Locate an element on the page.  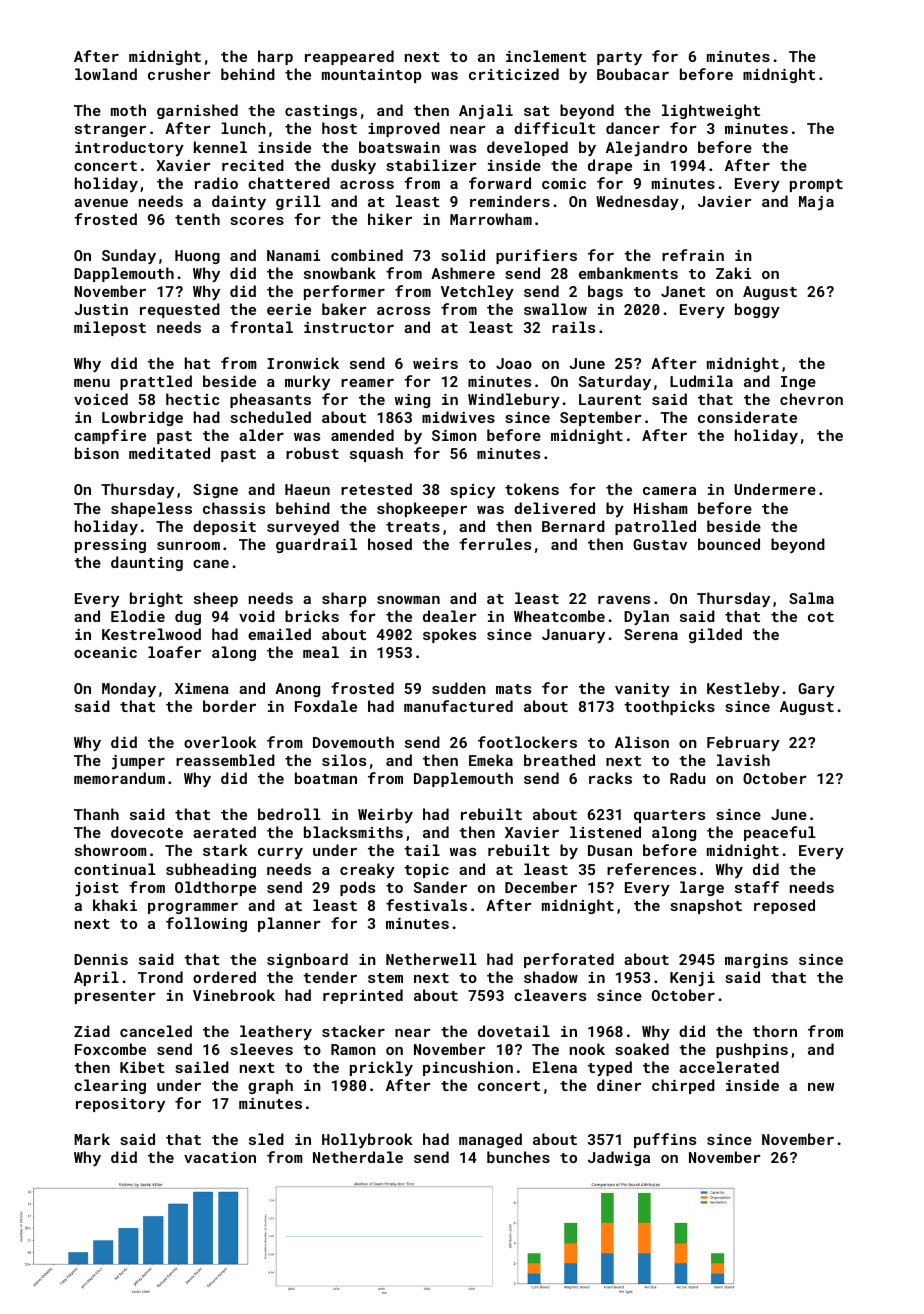
Ziad is located at coordinates (92, 1031).
